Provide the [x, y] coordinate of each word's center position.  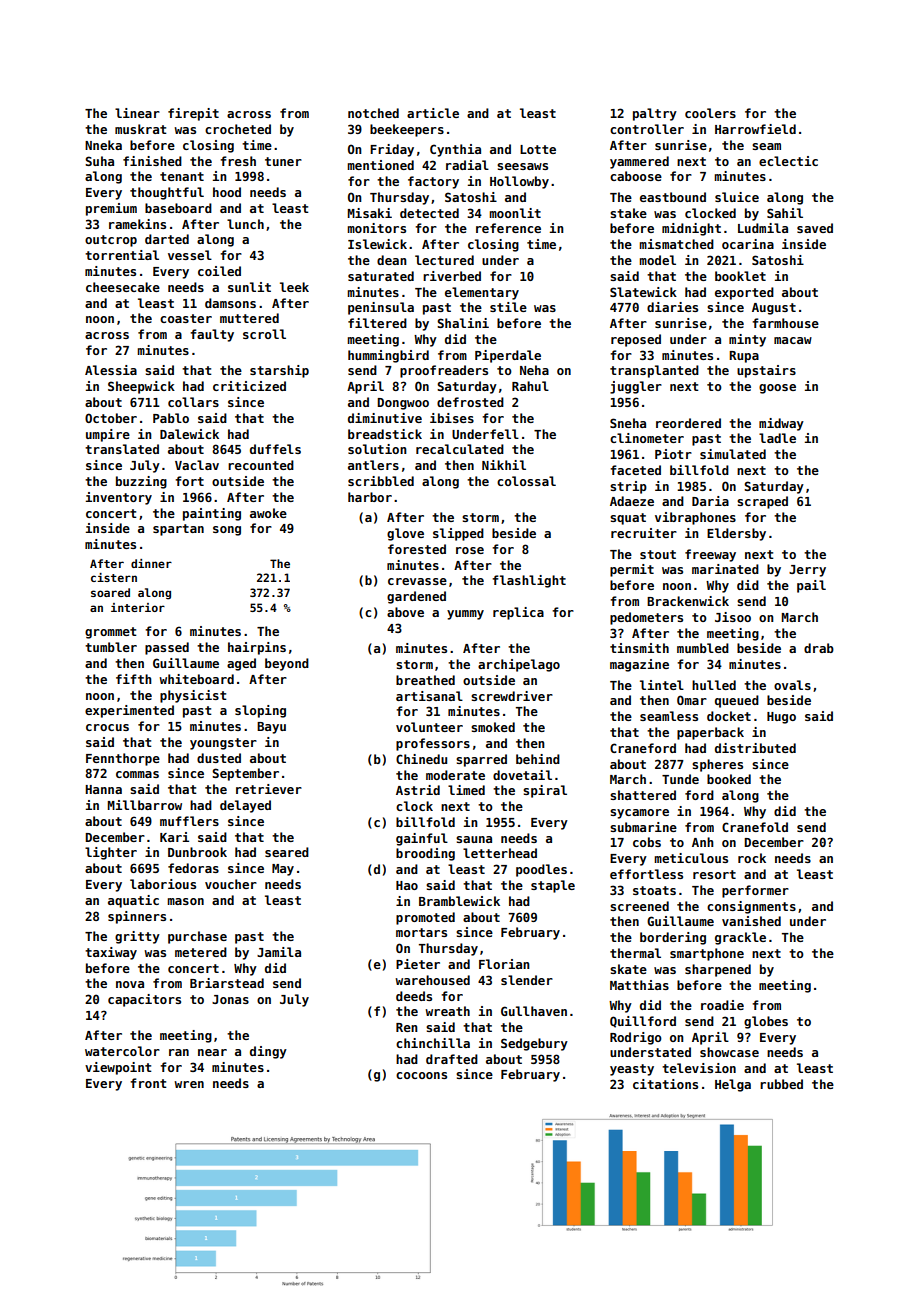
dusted [219, 758]
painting [212, 514]
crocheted [238, 129]
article [433, 113]
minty [747, 340]
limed [466, 790]
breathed [425, 680]
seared [287, 852]
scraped [762, 502]
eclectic [788, 161]
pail [811, 586]
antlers [373, 465]
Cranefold [755, 827]
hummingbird [388, 356]
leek [294, 287]
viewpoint [118, 1068]
